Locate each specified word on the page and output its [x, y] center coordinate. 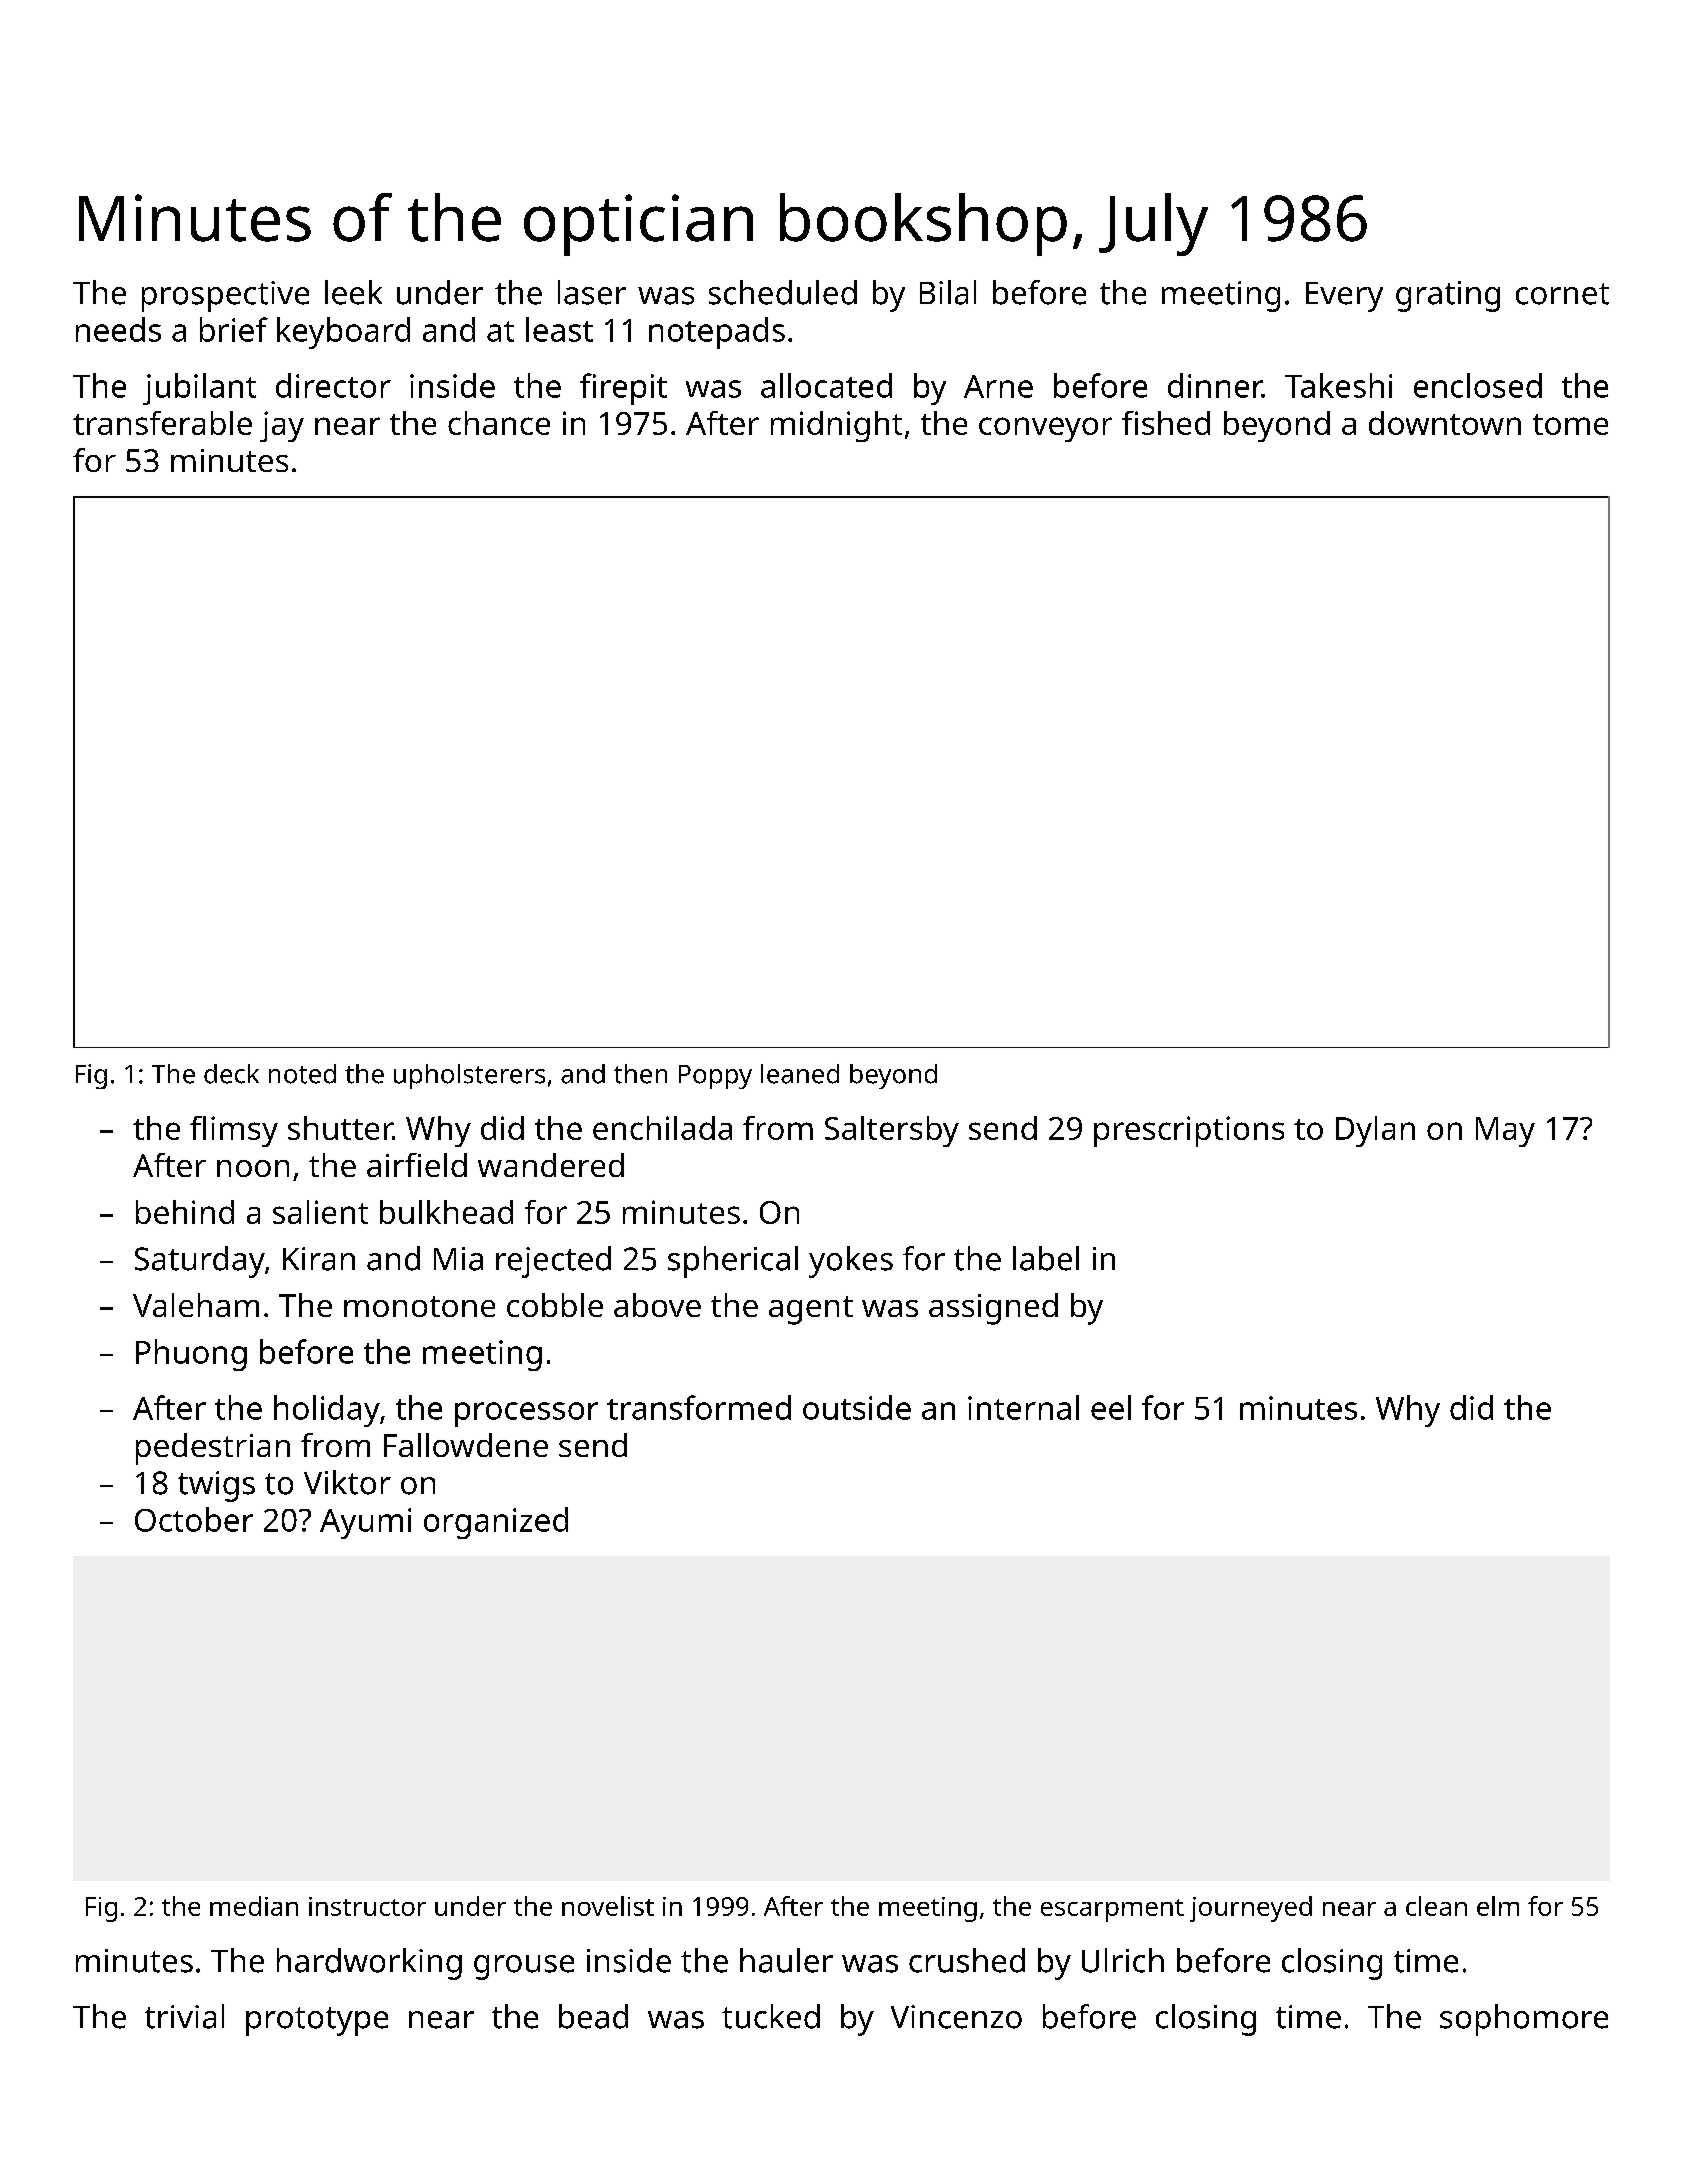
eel [1111, 1407]
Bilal [948, 292]
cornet [1562, 294]
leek [353, 292]
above [657, 1305]
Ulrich [1123, 1960]
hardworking [369, 1964]
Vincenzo [956, 2017]
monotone [419, 1306]
